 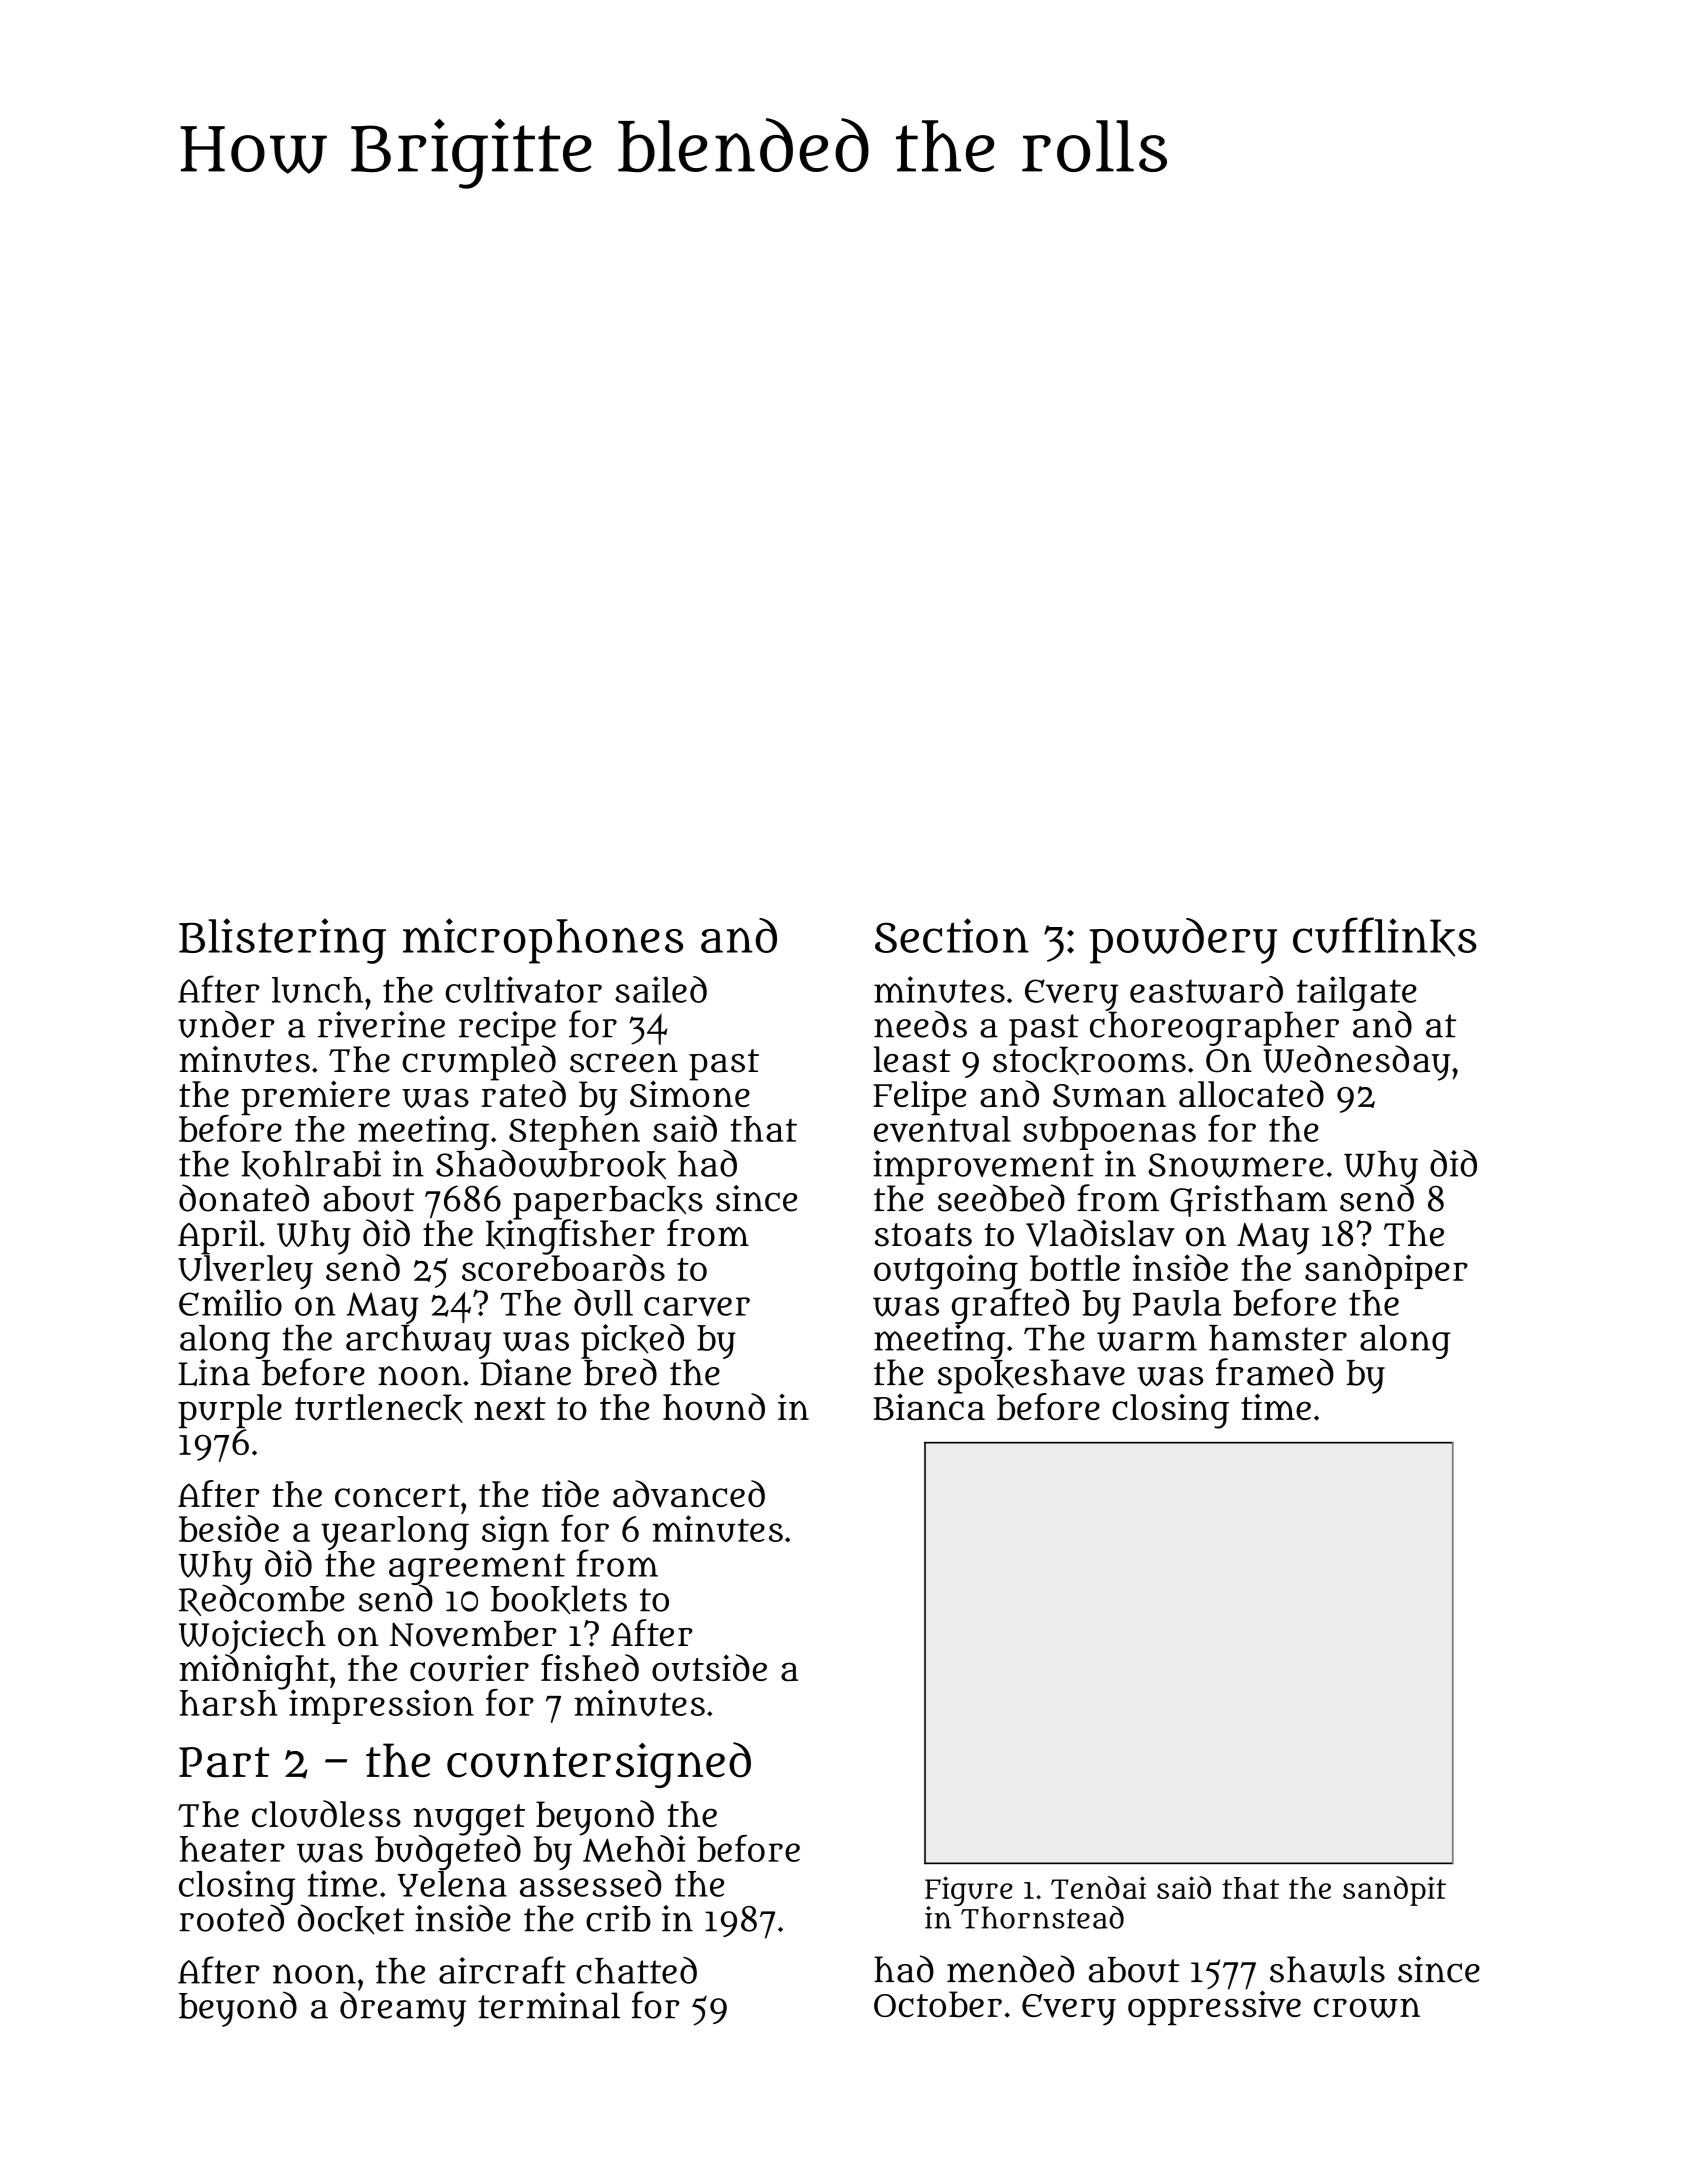 I want to click on Wednesday, so click(x=1356, y=1062).
